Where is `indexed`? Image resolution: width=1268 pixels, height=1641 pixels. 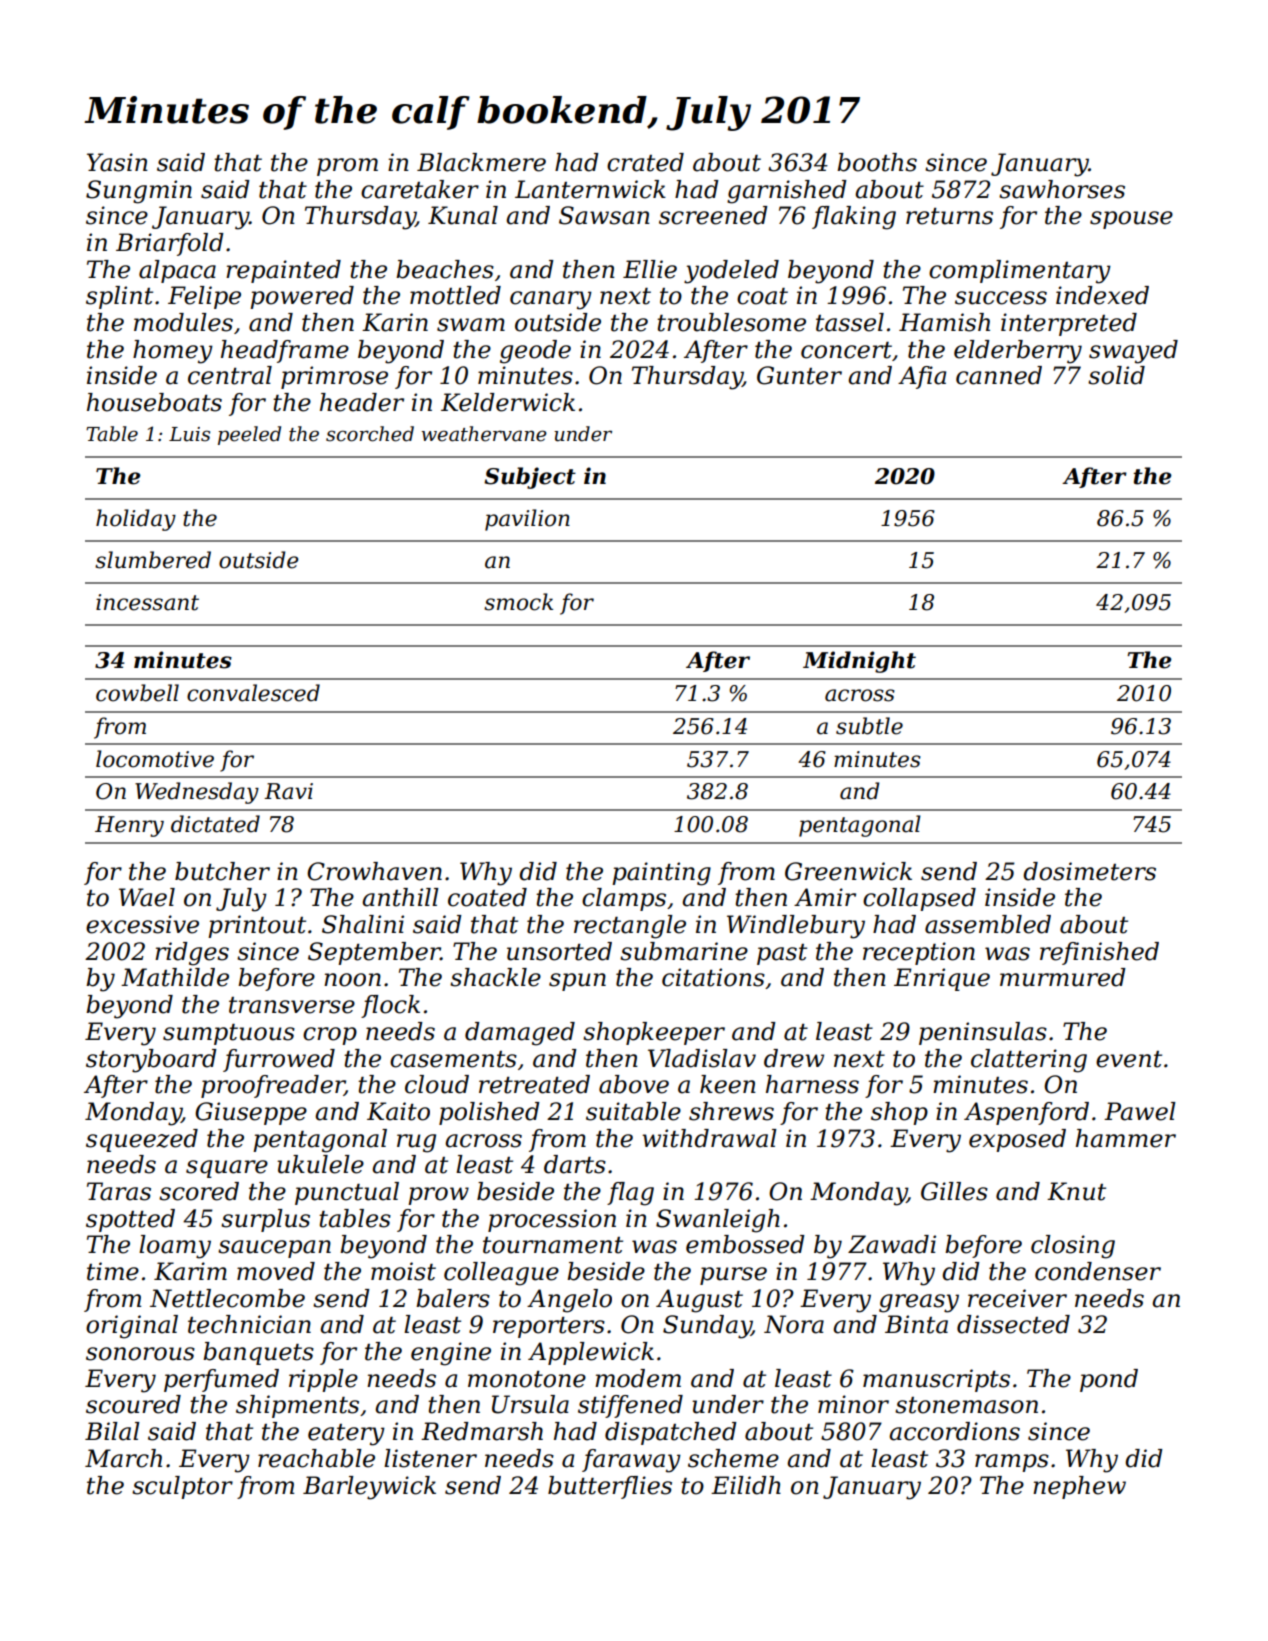 indexed is located at coordinates (1102, 295).
